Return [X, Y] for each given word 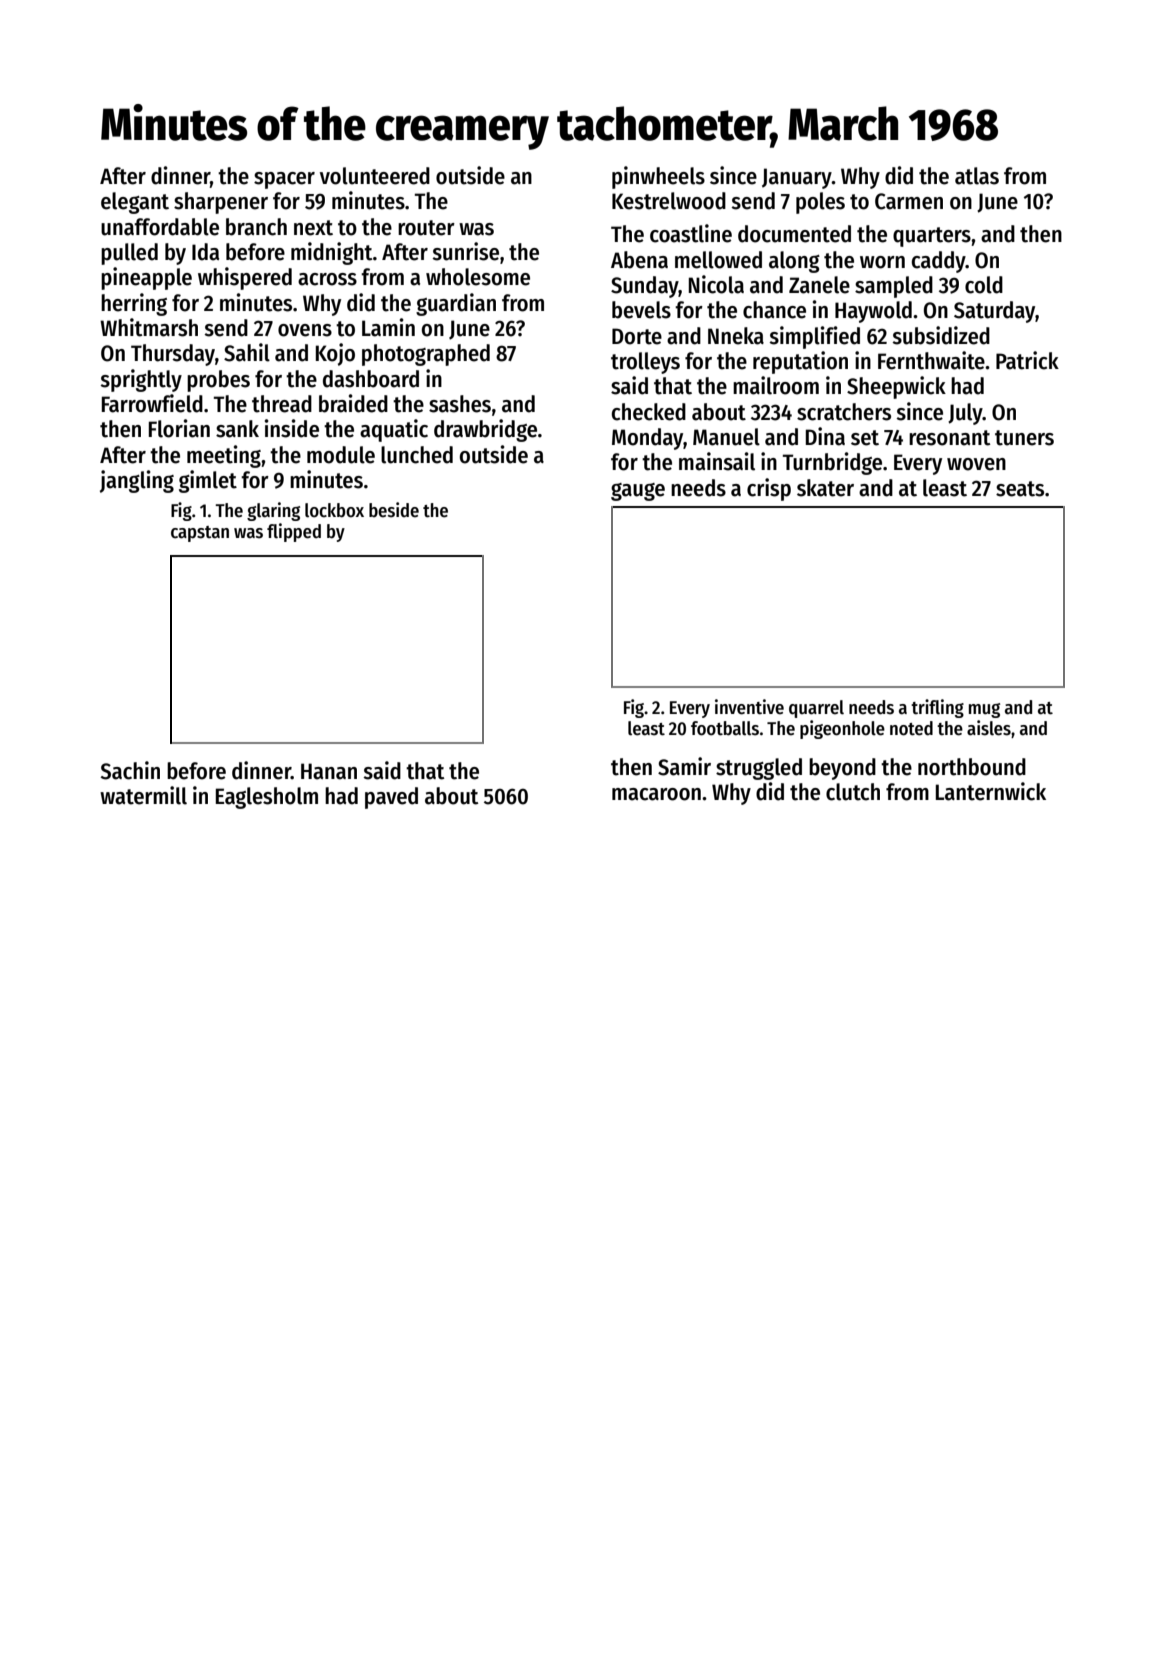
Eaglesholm [267, 798]
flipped [294, 532]
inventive [749, 707]
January [797, 178]
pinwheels [658, 177]
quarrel [816, 709]
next [313, 228]
